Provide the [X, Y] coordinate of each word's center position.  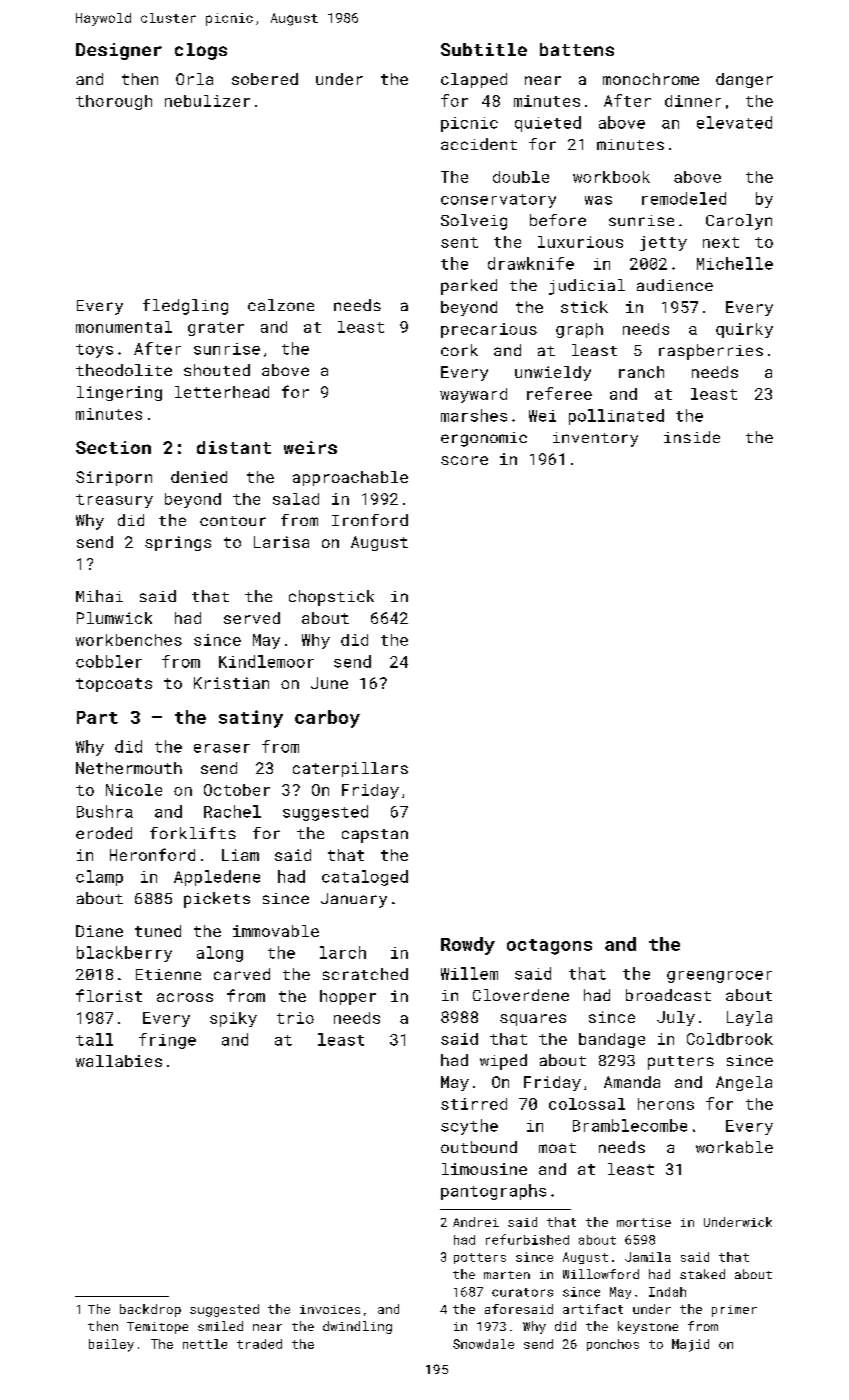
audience [675, 285]
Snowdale [483, 1344]
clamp [99, 878]
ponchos [613, 1345]
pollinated [616, 417]
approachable [350, 478]
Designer [119, 51]
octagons [549, 947]
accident [479, 144]
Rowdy [468, 946]
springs [178, 543]
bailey [111, 1345]
